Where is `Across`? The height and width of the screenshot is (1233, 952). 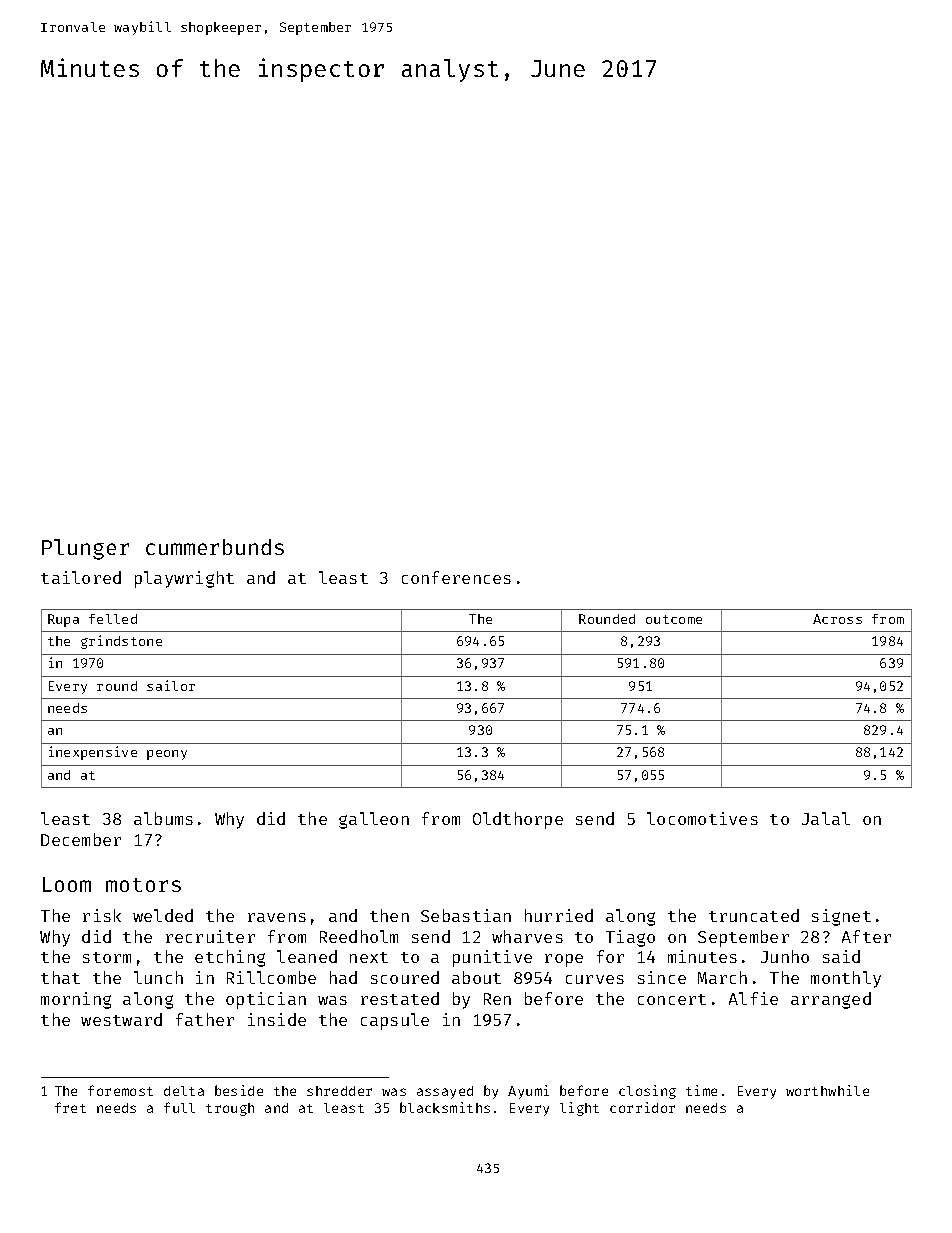 Across is located at coordinates (837, 619).
